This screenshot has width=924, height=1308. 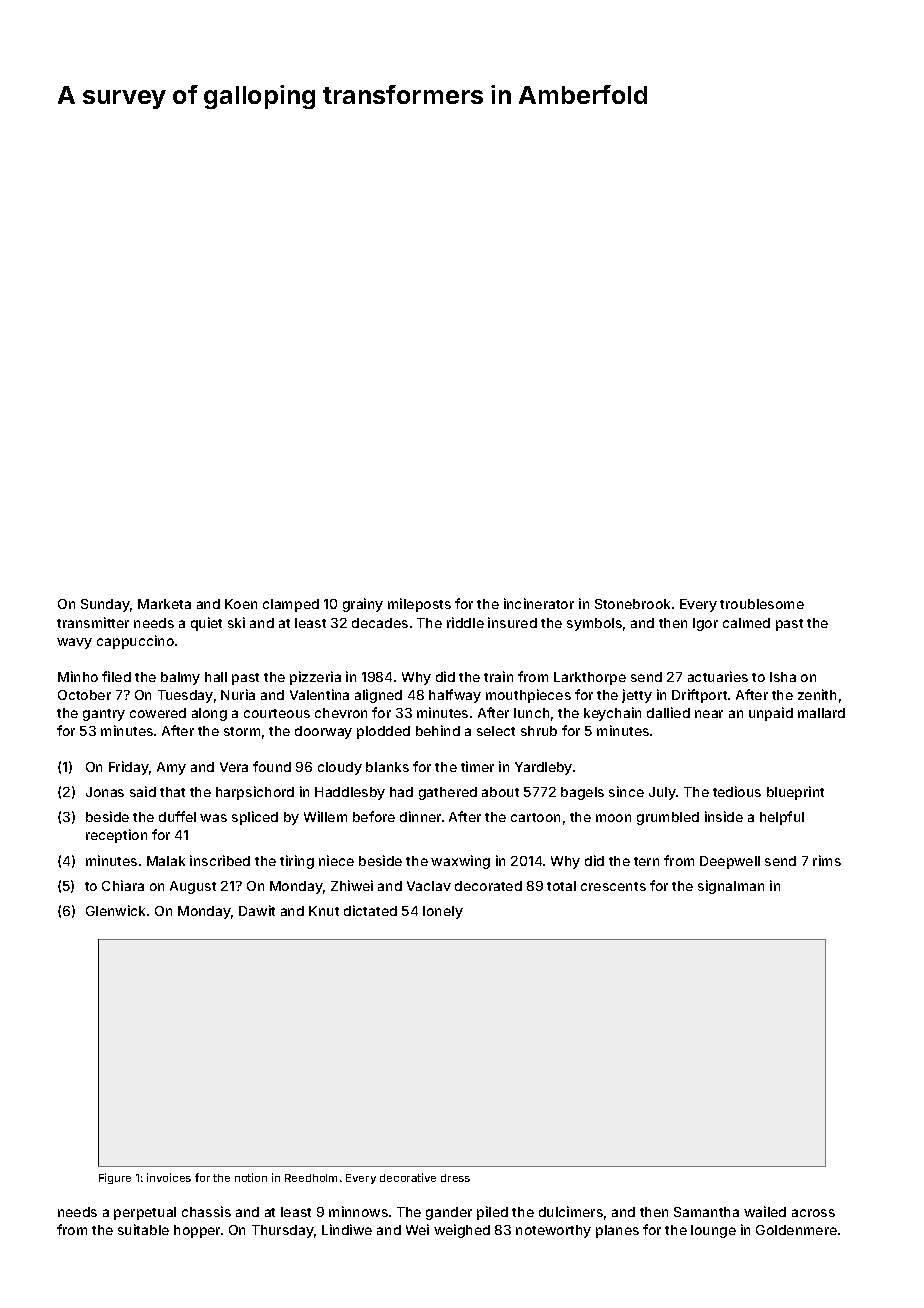 What do you see at coordinates (746, 623) in the screenshot?
I see `calmed` at bounding box center [746, 623].
